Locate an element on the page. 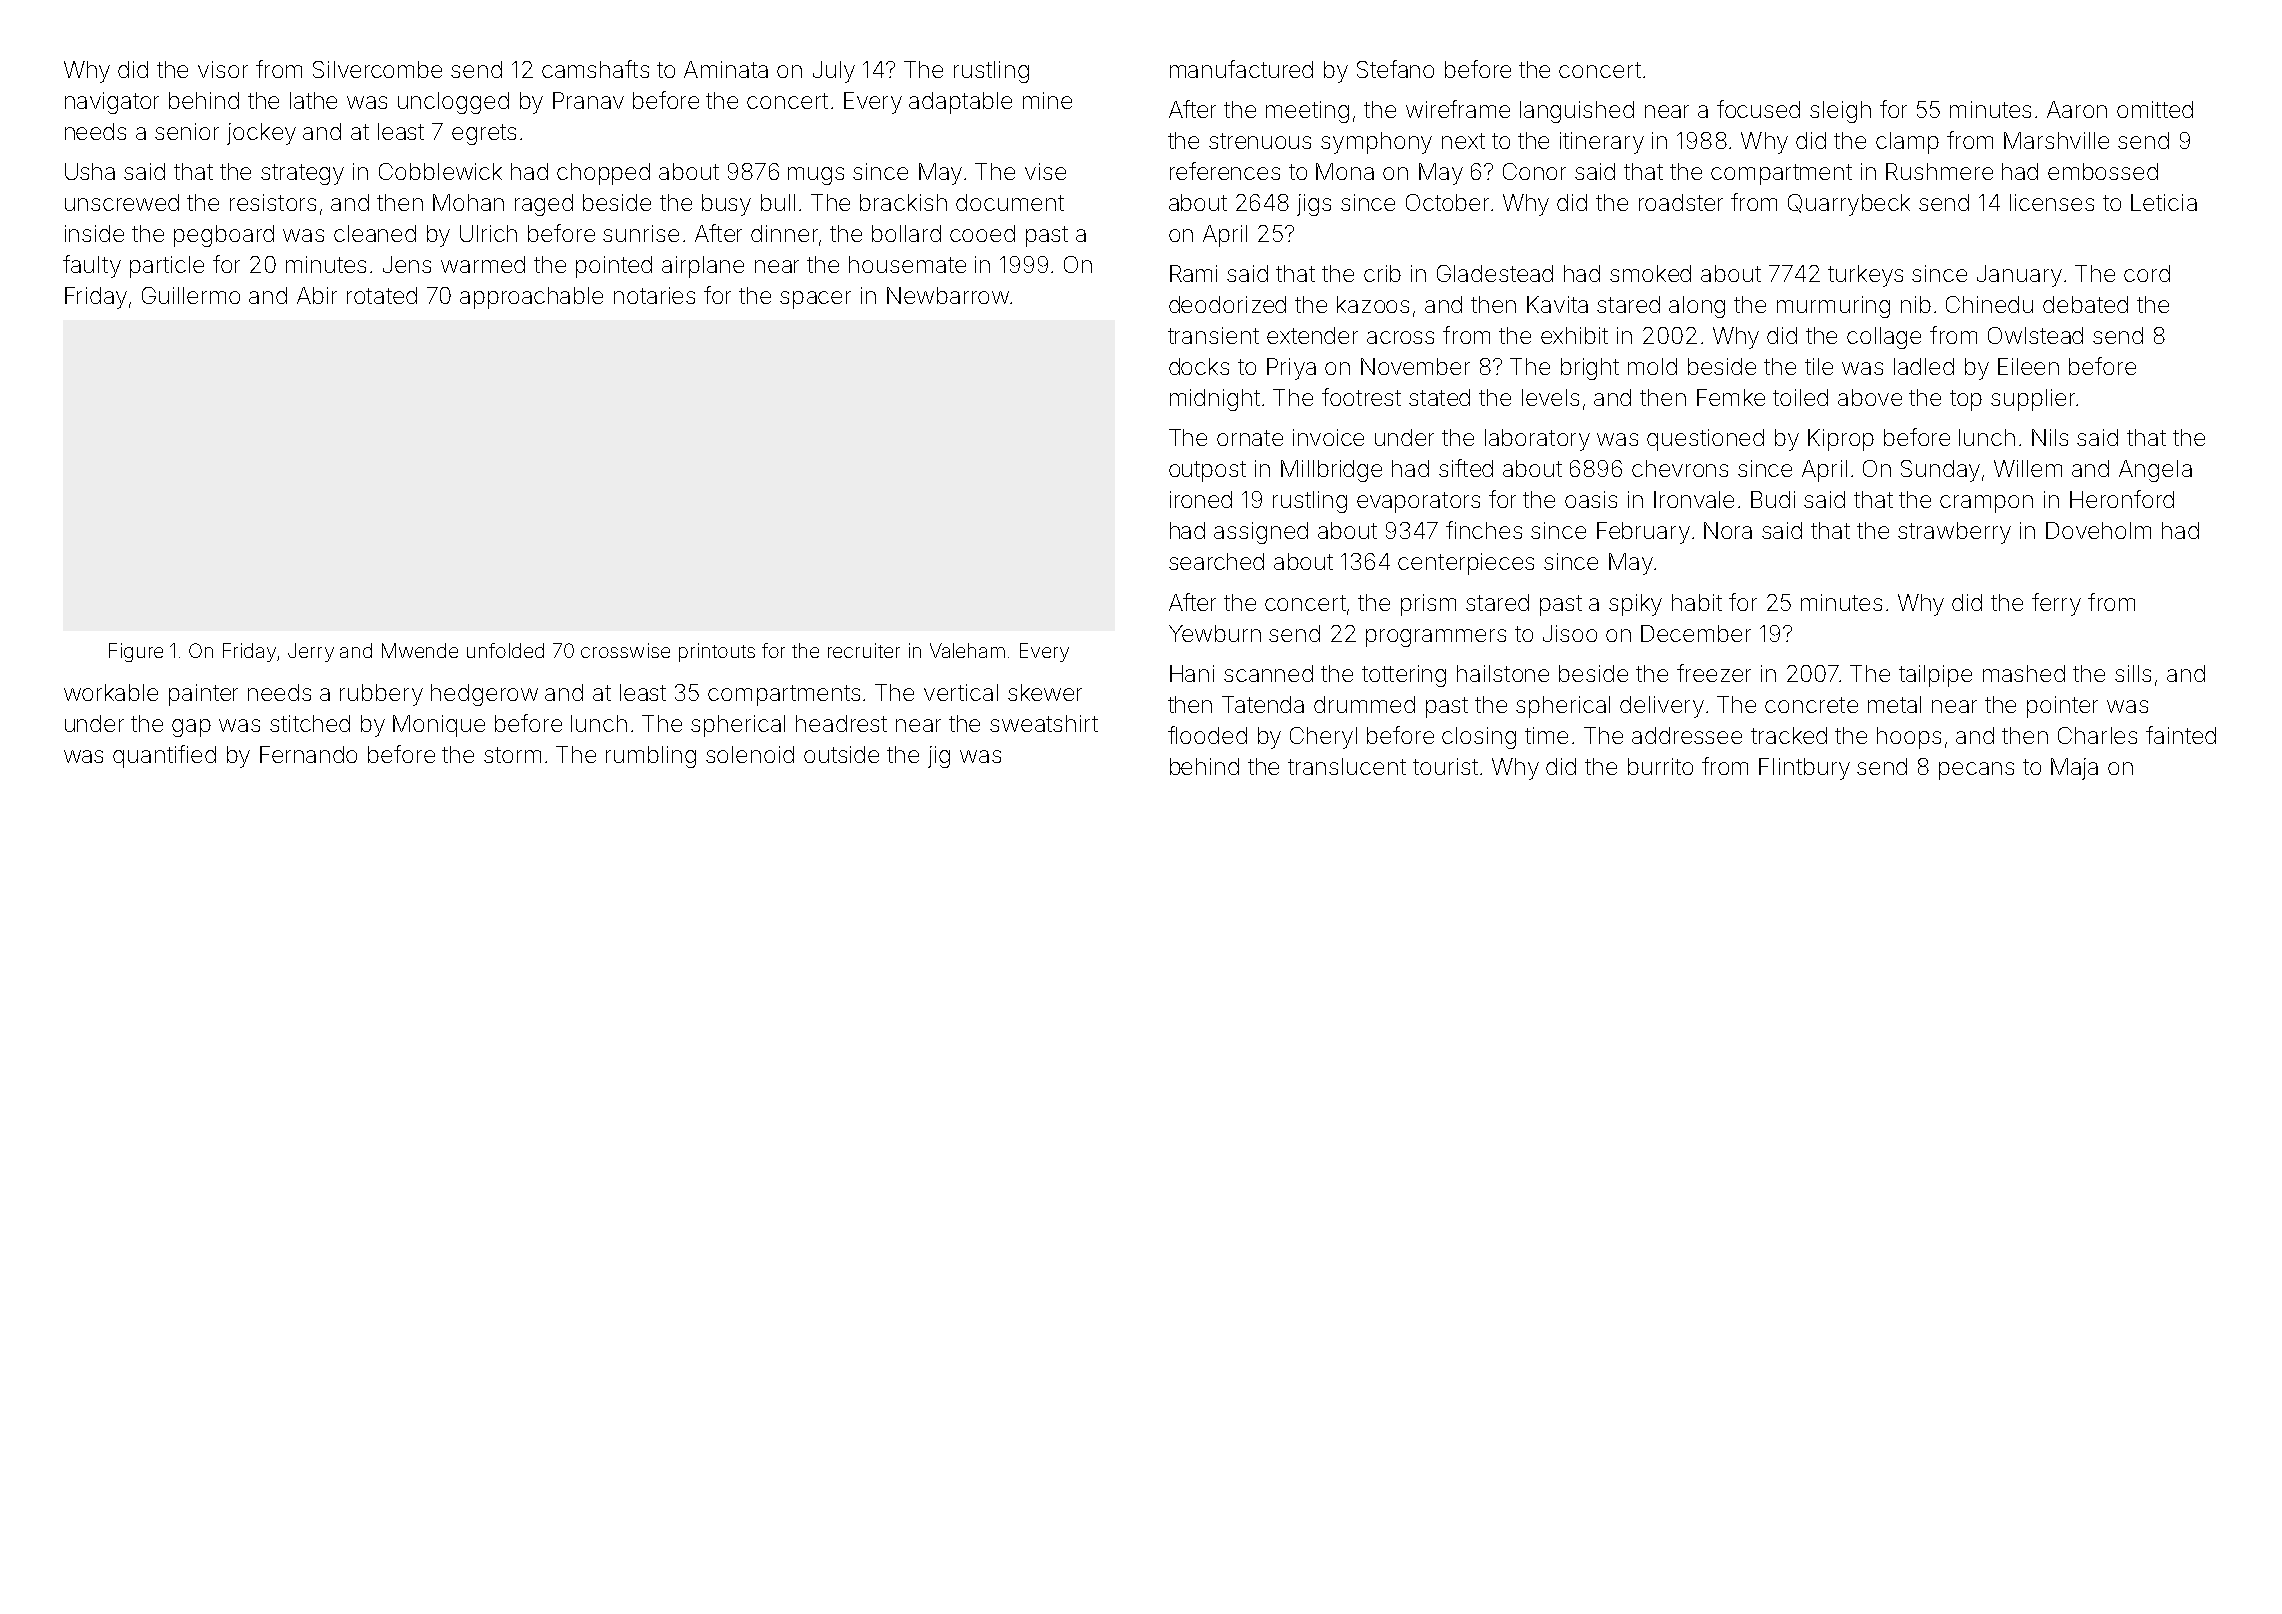 The height and width of the page is (1614, 2282). July is located at coordinates (834, 72).
